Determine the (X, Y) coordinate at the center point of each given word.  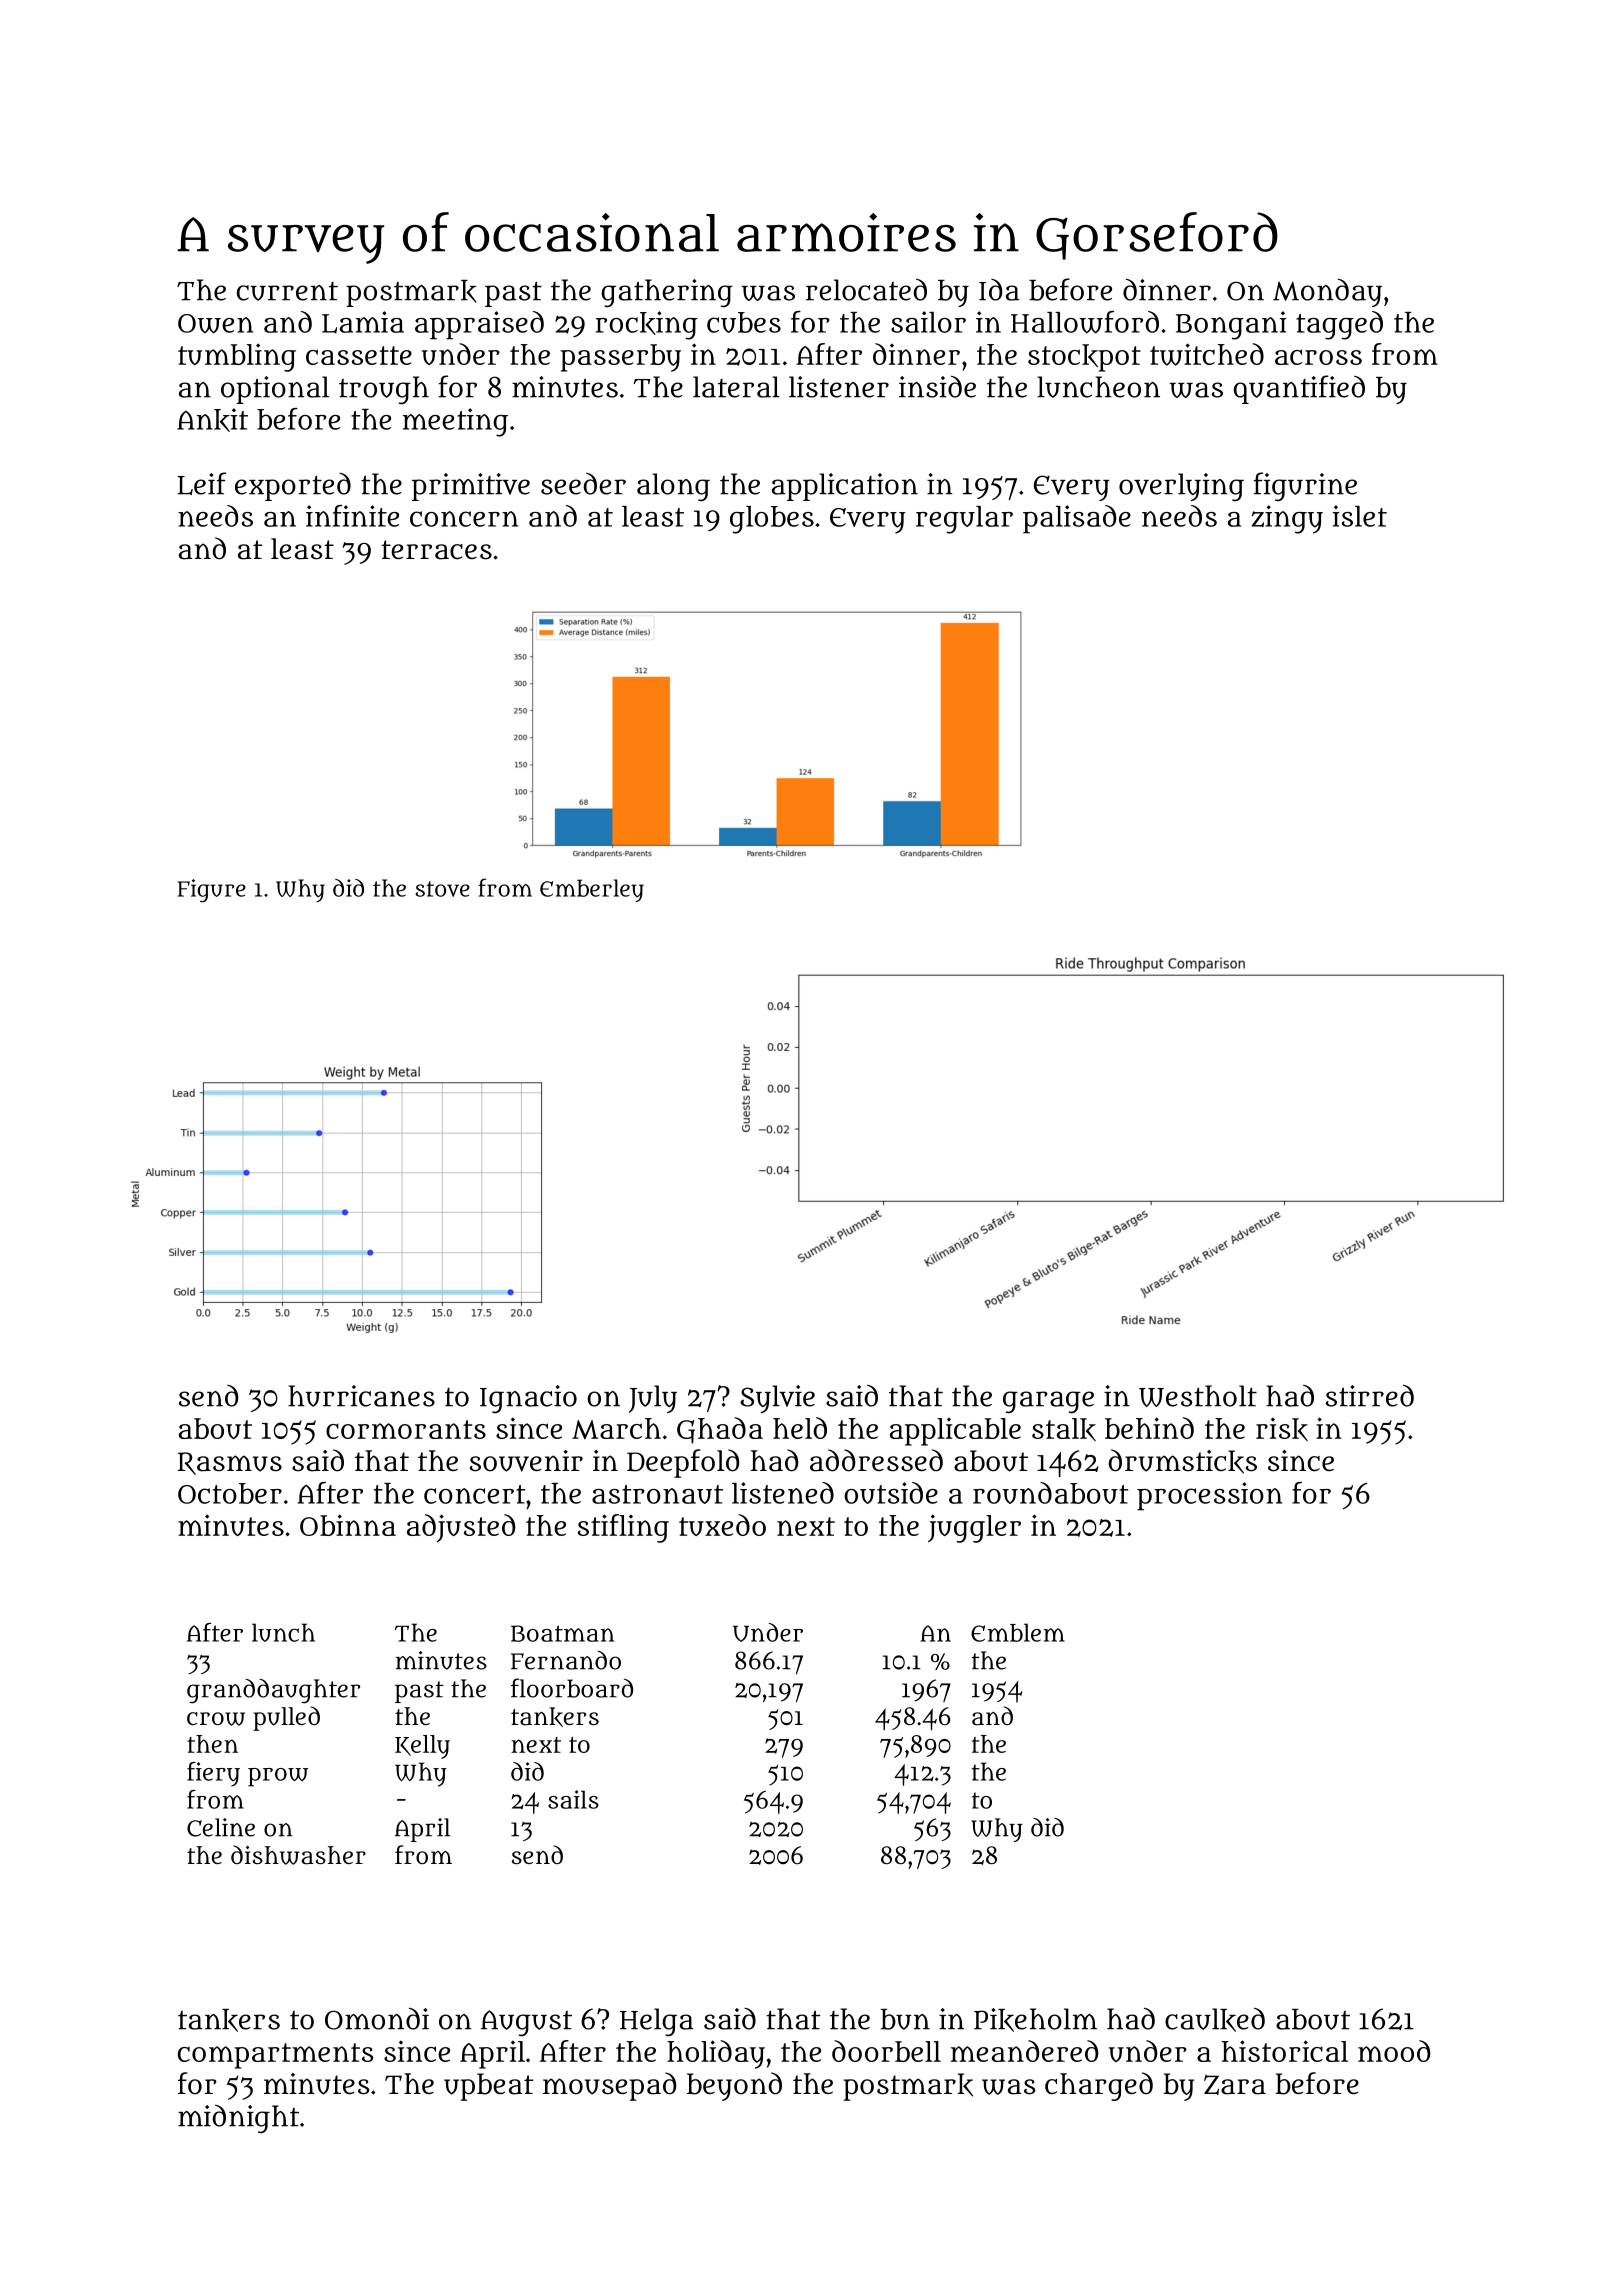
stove (442, 889)
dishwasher (298, 1855)
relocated (866, 290)
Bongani (1231, 325)
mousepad (609, 2086)
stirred (1370, 1395)
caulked (1215, 2019)
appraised (479, 325)
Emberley (592, 890)
